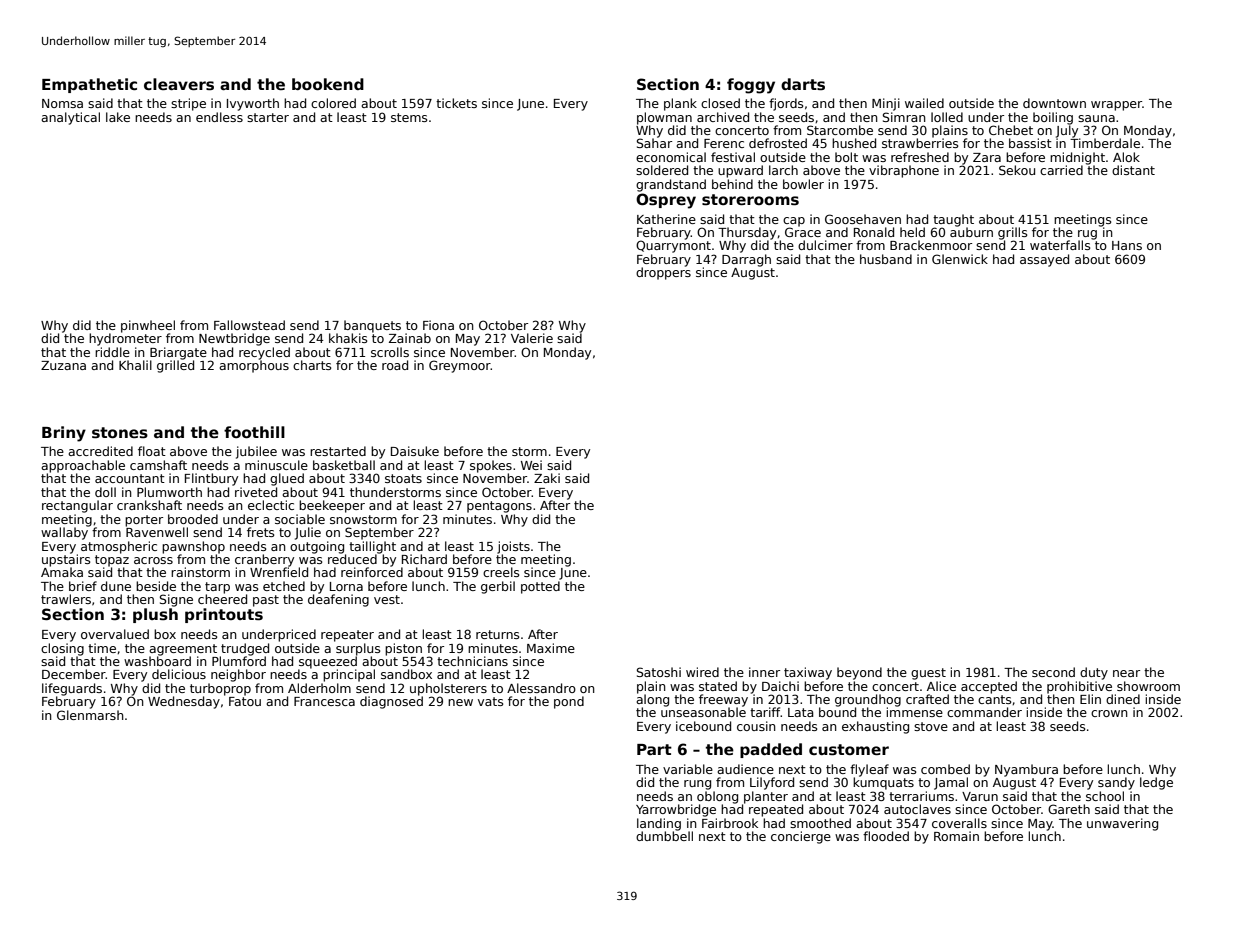 Image resolution: width=1233 pixels, height=952 pixels. I want to click on Katherine, so click(666, 219).
